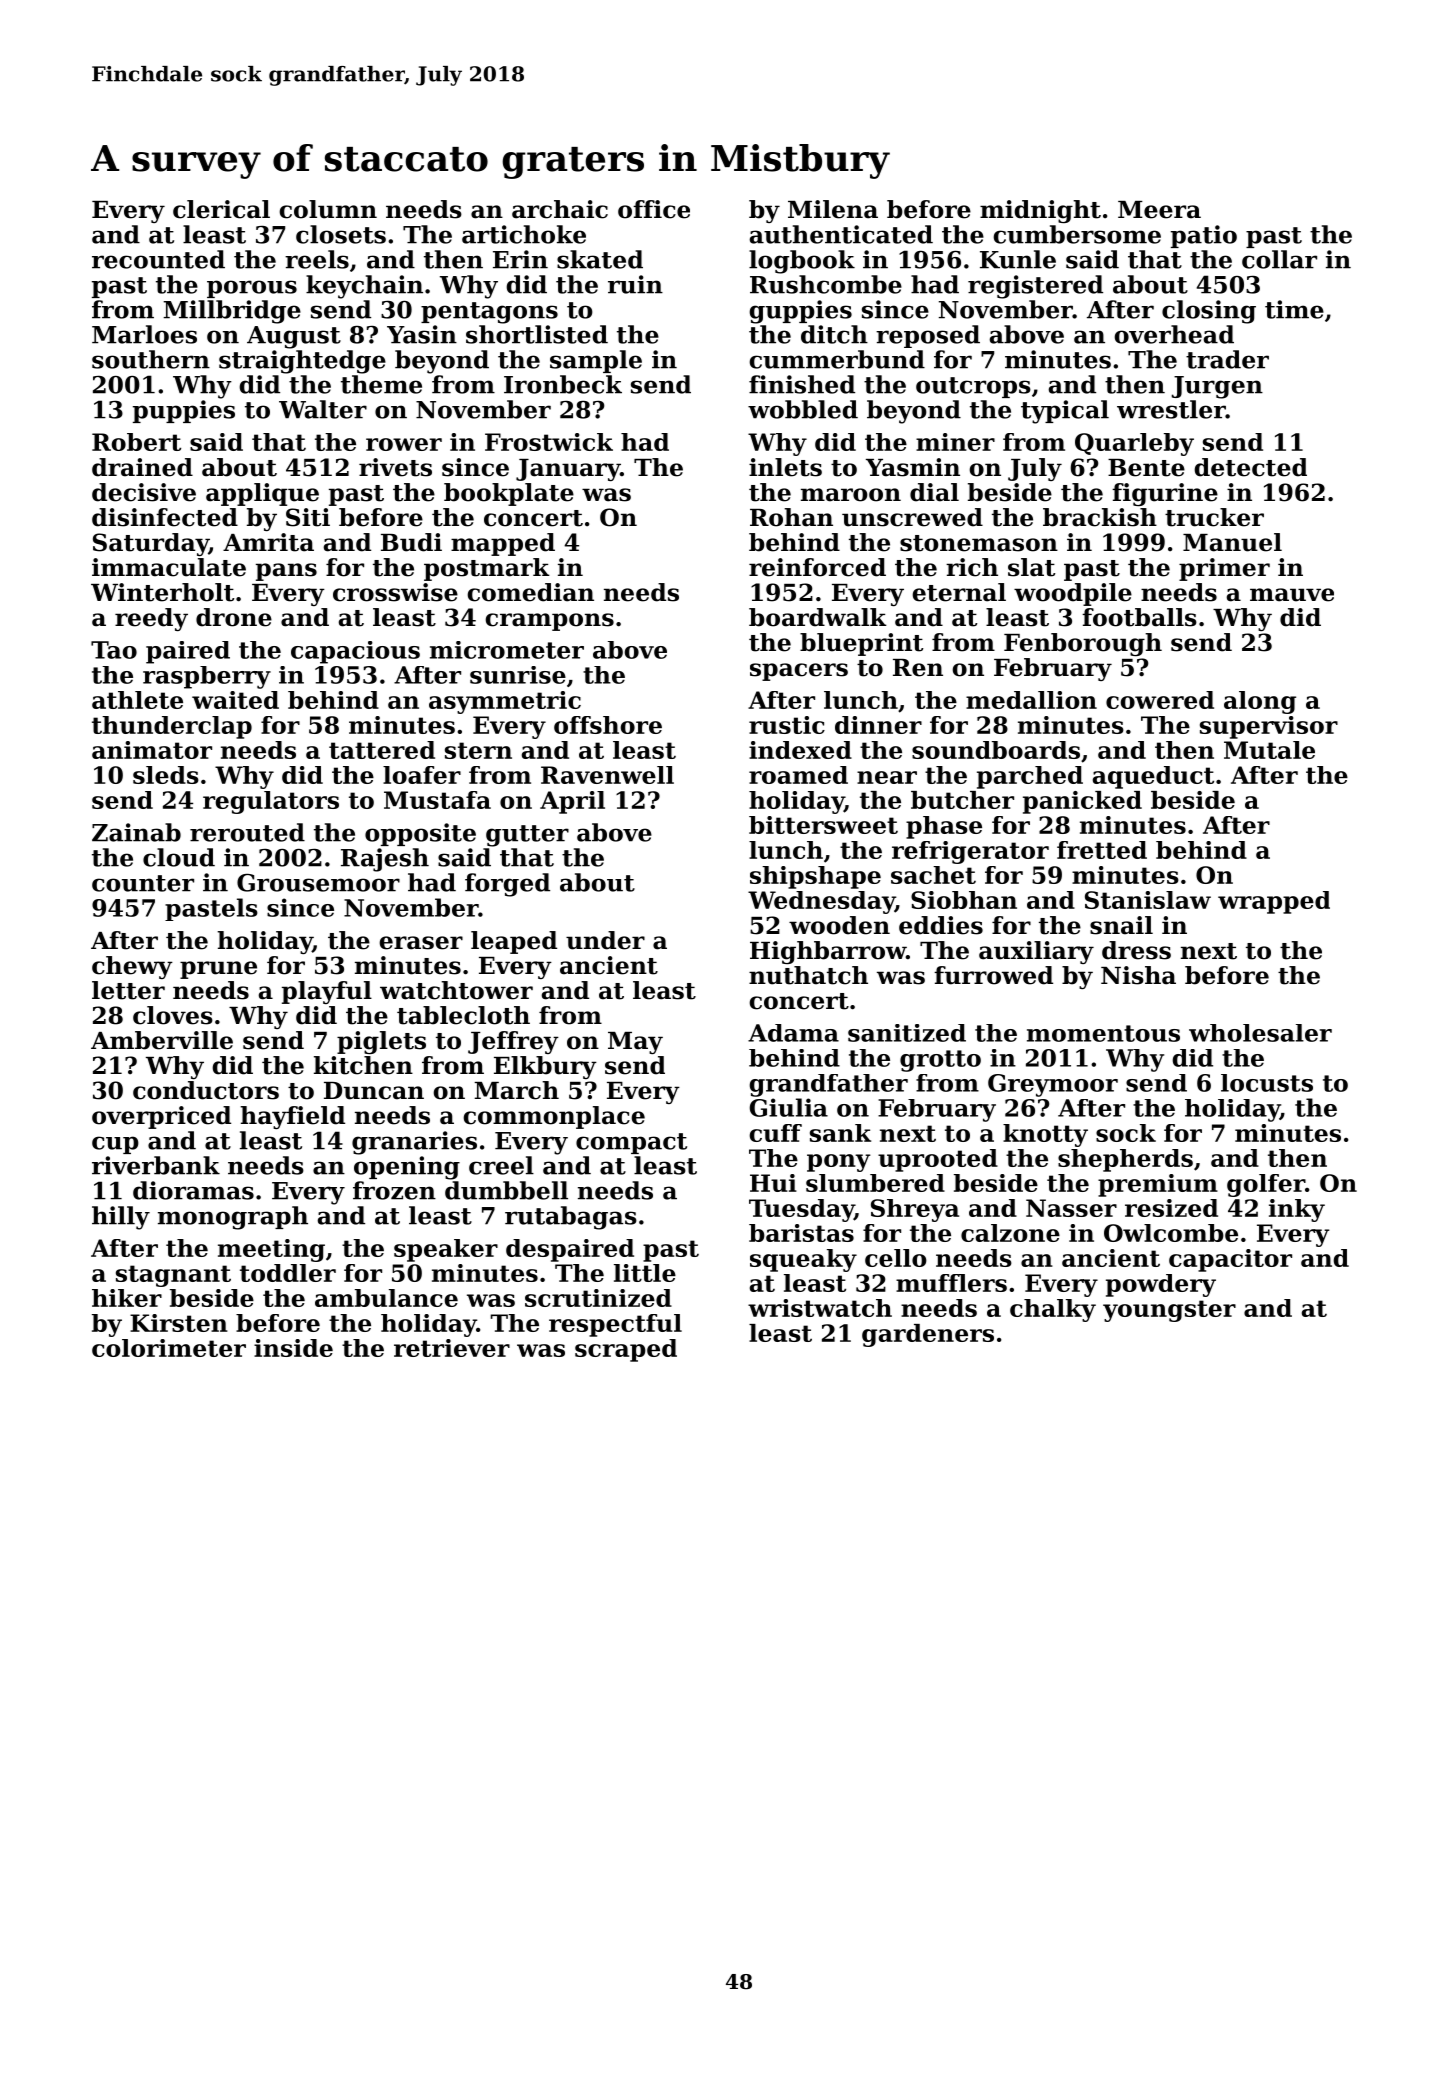  I want to click on asymmetric, so click(505, 702).
